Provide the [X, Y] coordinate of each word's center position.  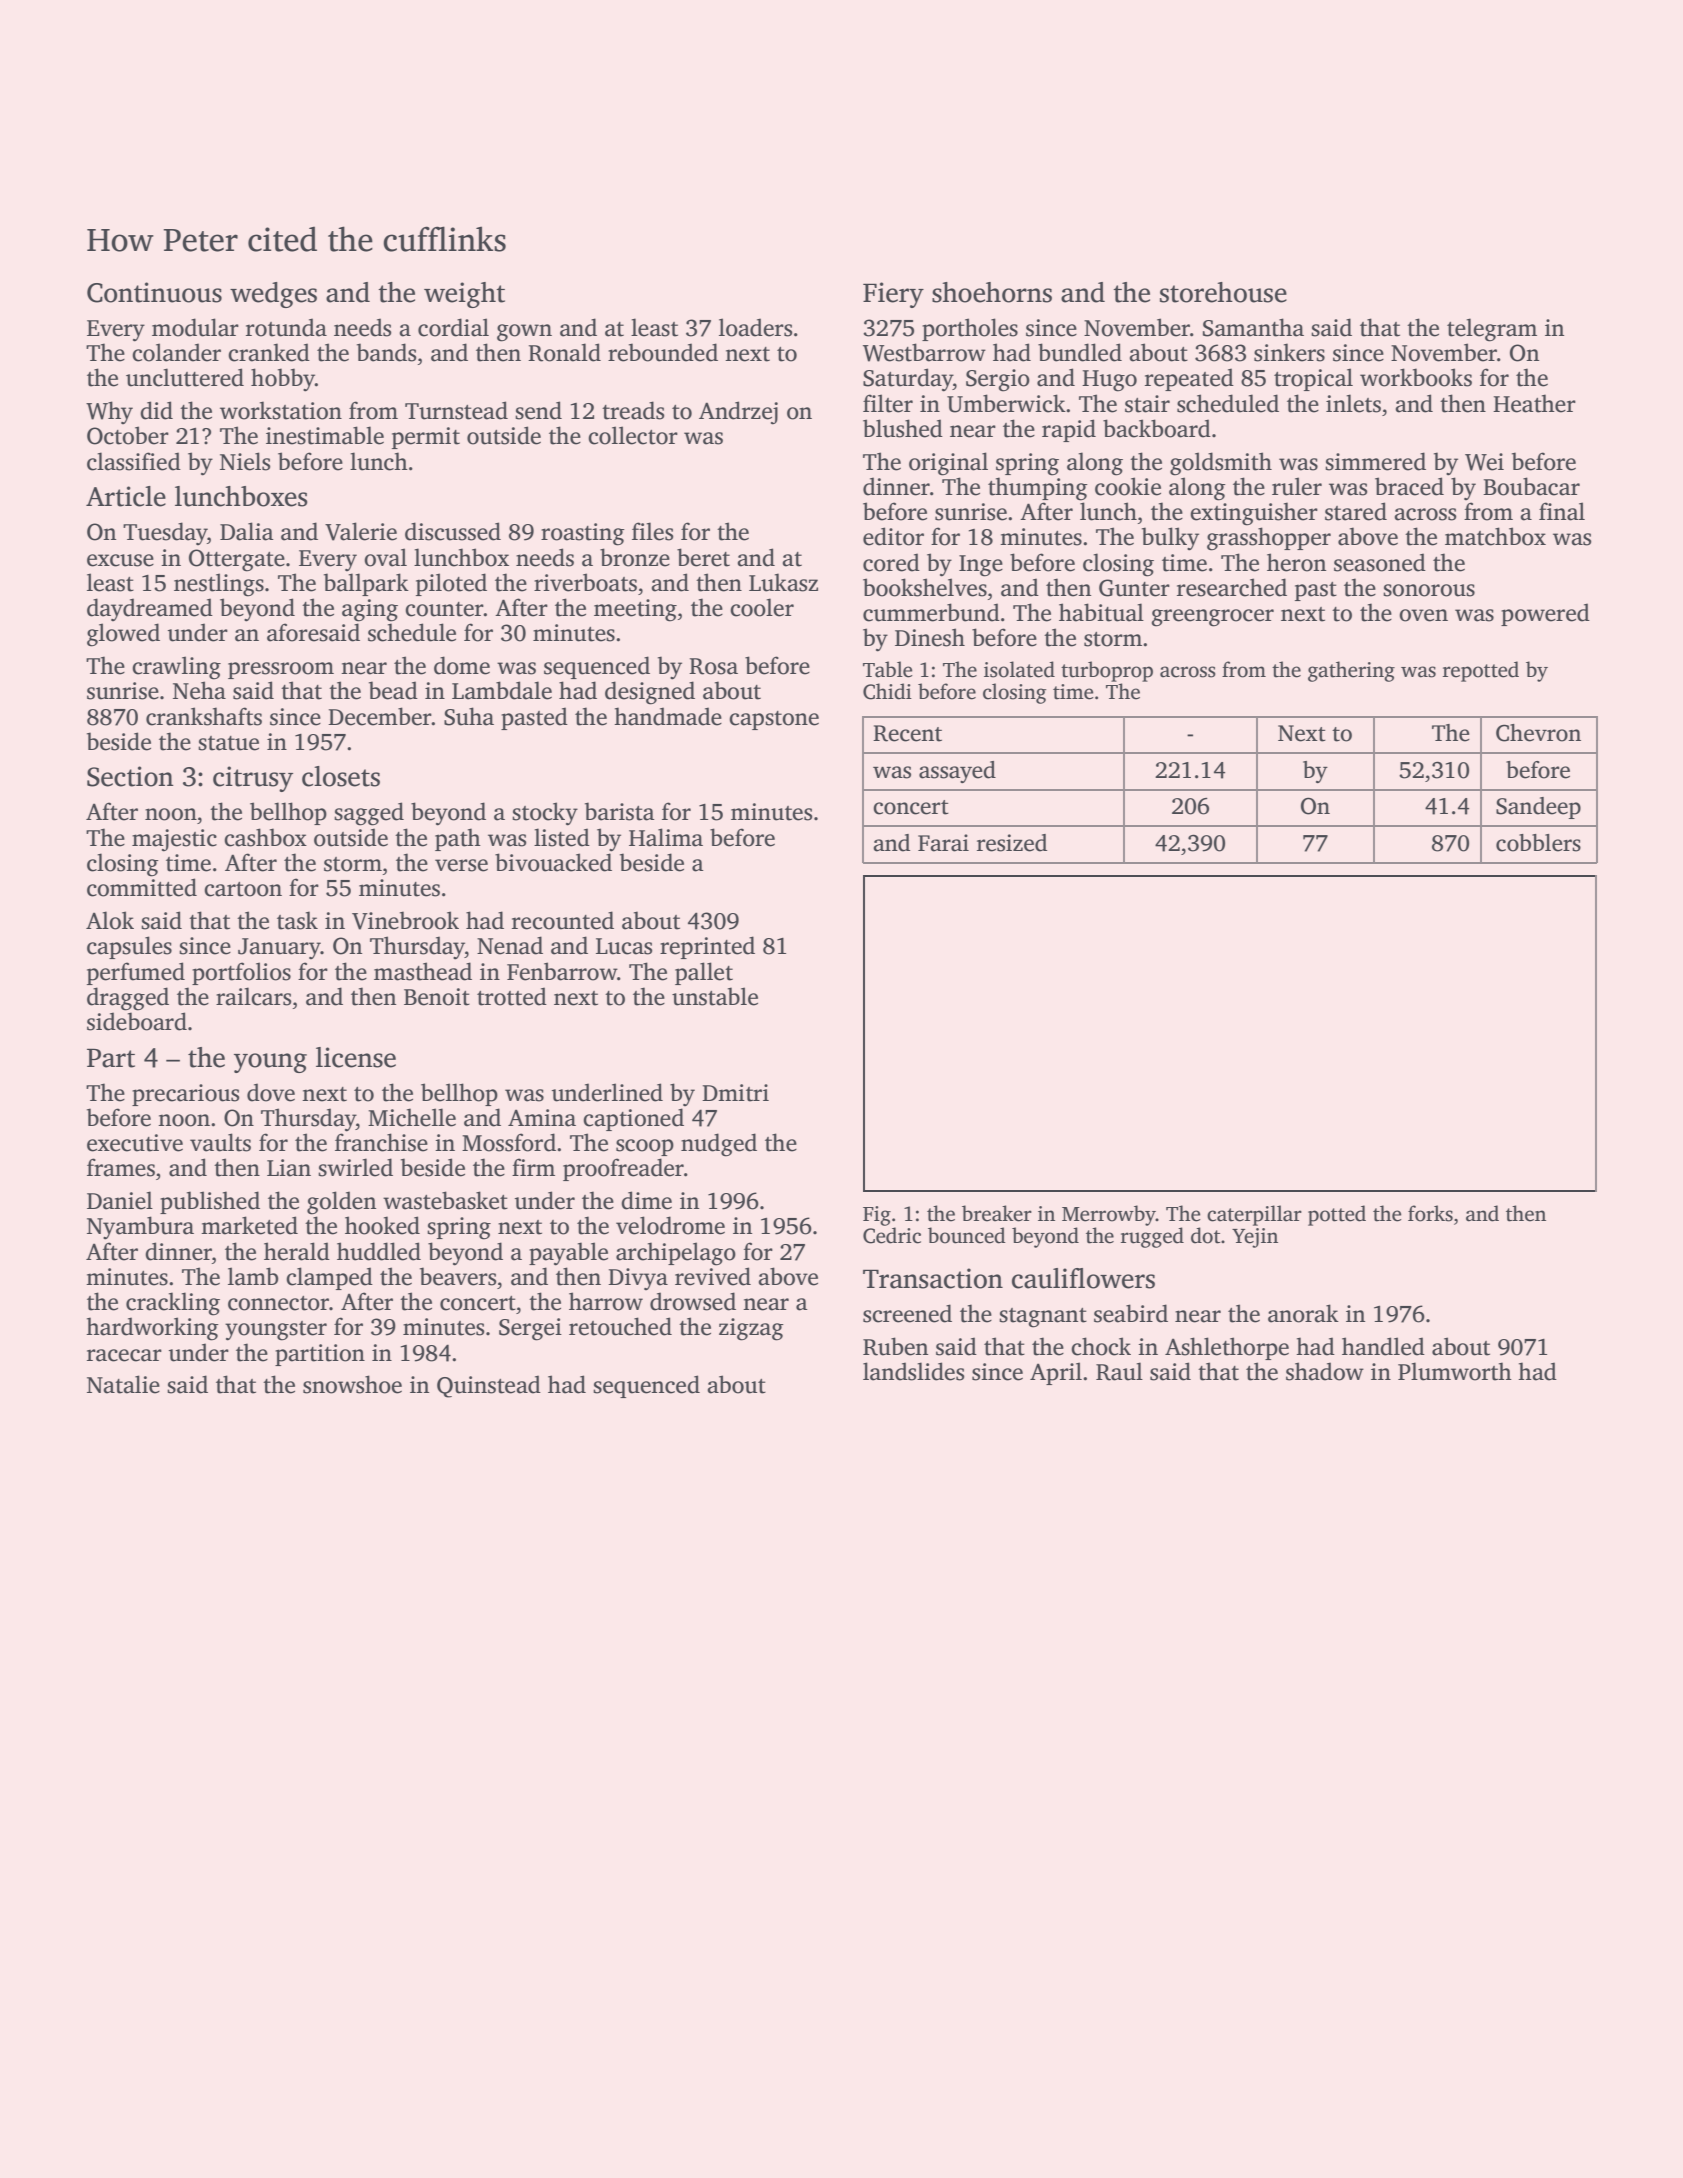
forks [1430, 1213]
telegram [1492, 330]
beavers [458, 1276]
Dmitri [735, 1093]
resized [1012, 843]
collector [633, 435]
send [538, 410]
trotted [512, 996]
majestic [174, 840]
